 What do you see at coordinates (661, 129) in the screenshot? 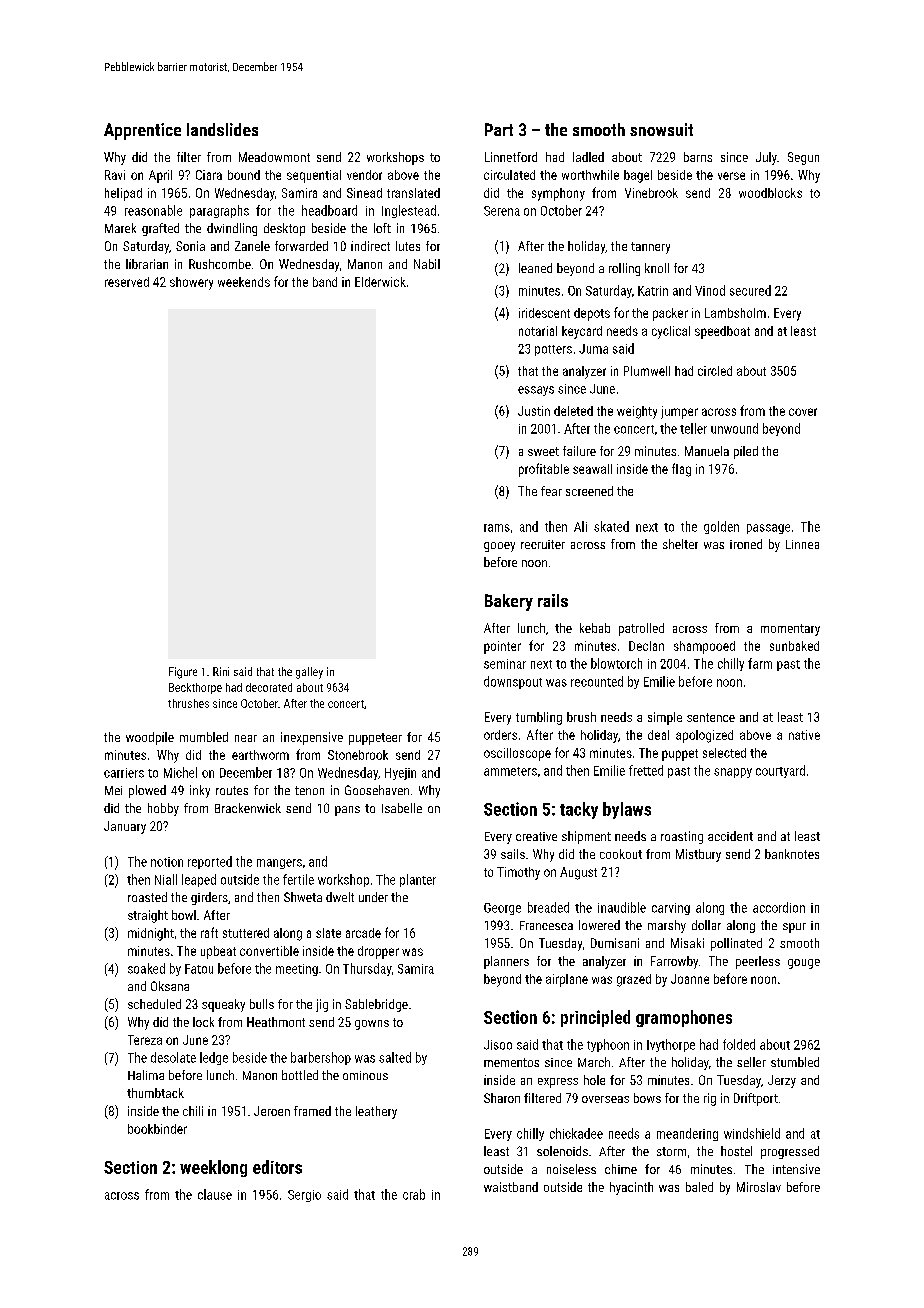
I see `snowsuit` at bounding box center [661, 129].
